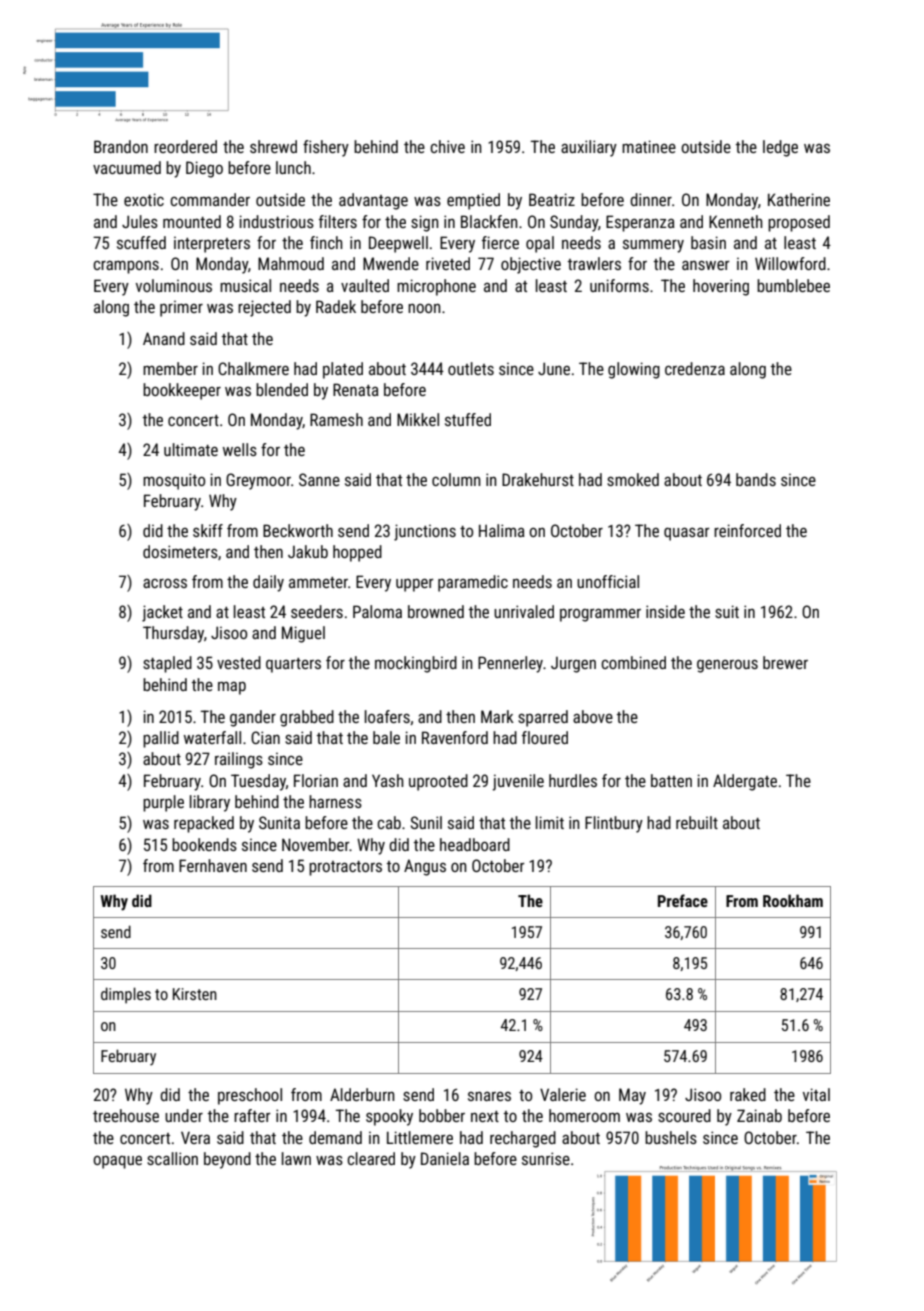  Describe the element at coordinates (697, 822) in the page. I see `rebuilt` at that location.
